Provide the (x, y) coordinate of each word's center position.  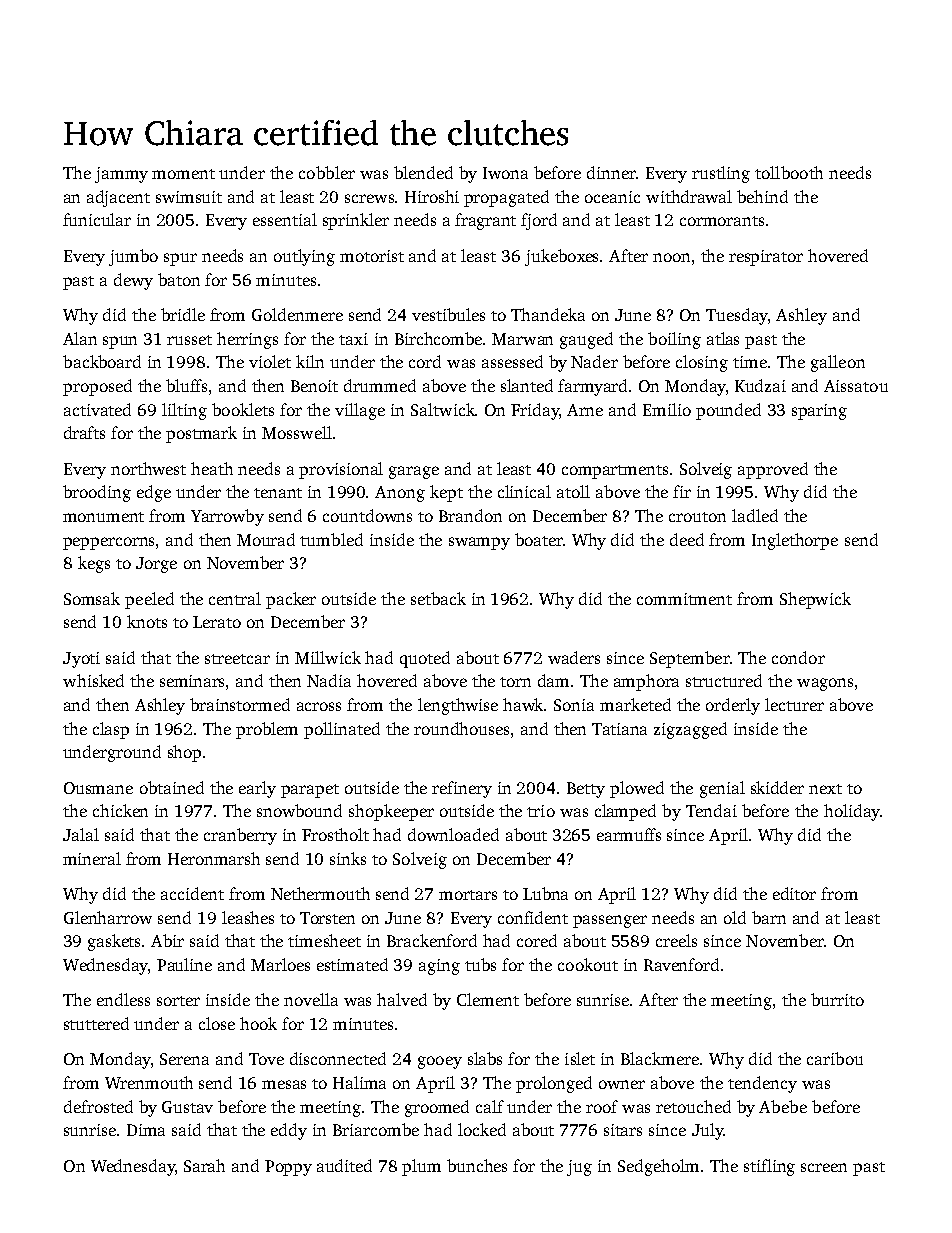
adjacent (118, 198)
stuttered (96, 1023)
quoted (425, 659)
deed (687, 539)
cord (425, 361)
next (825, 789)
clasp (111, 730)
